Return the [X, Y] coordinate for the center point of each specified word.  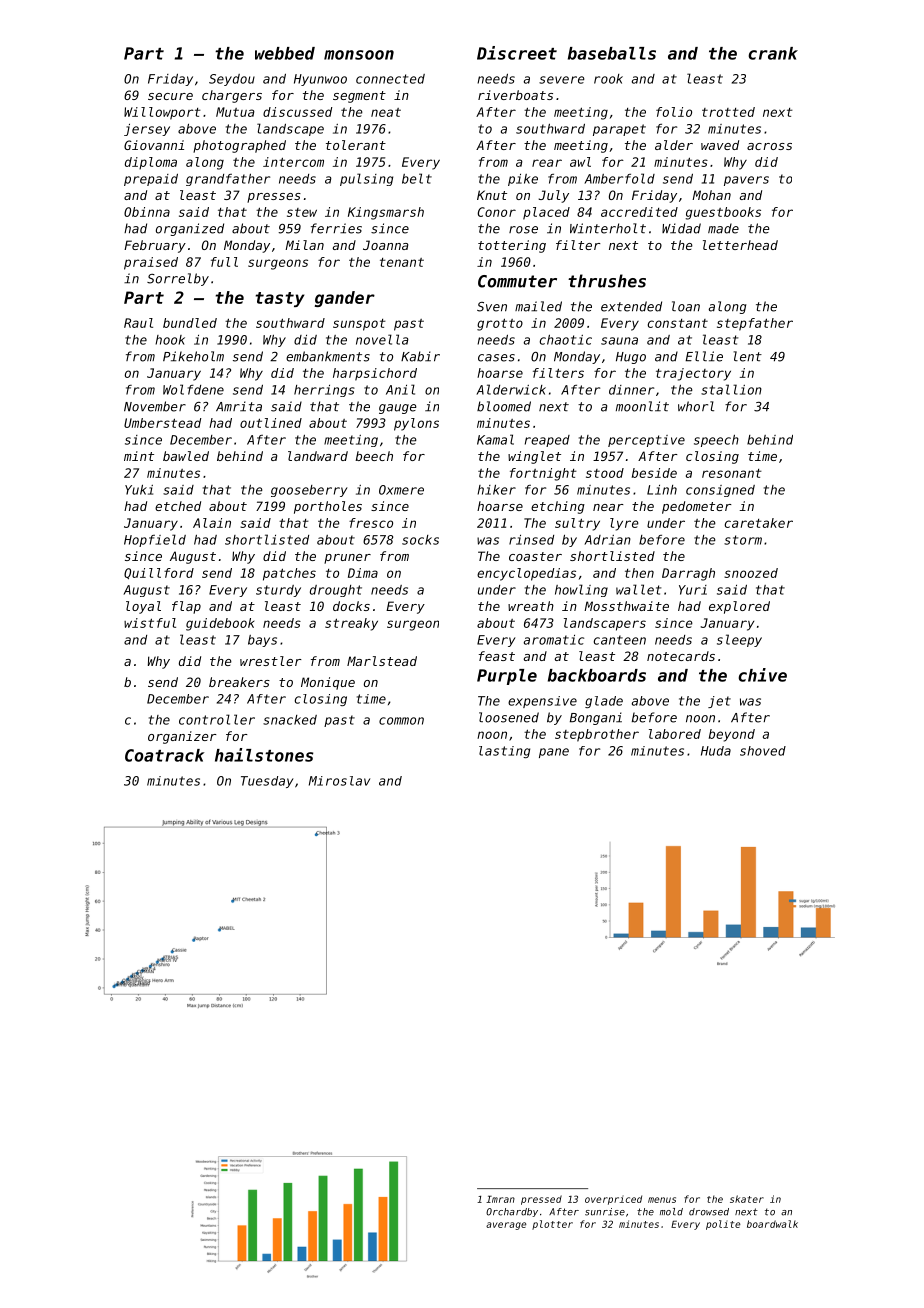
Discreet [517, 53]
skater [747, 1199]
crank [773, 53]
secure [170, 96]
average [506, 1226]
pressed [541, 1200]
